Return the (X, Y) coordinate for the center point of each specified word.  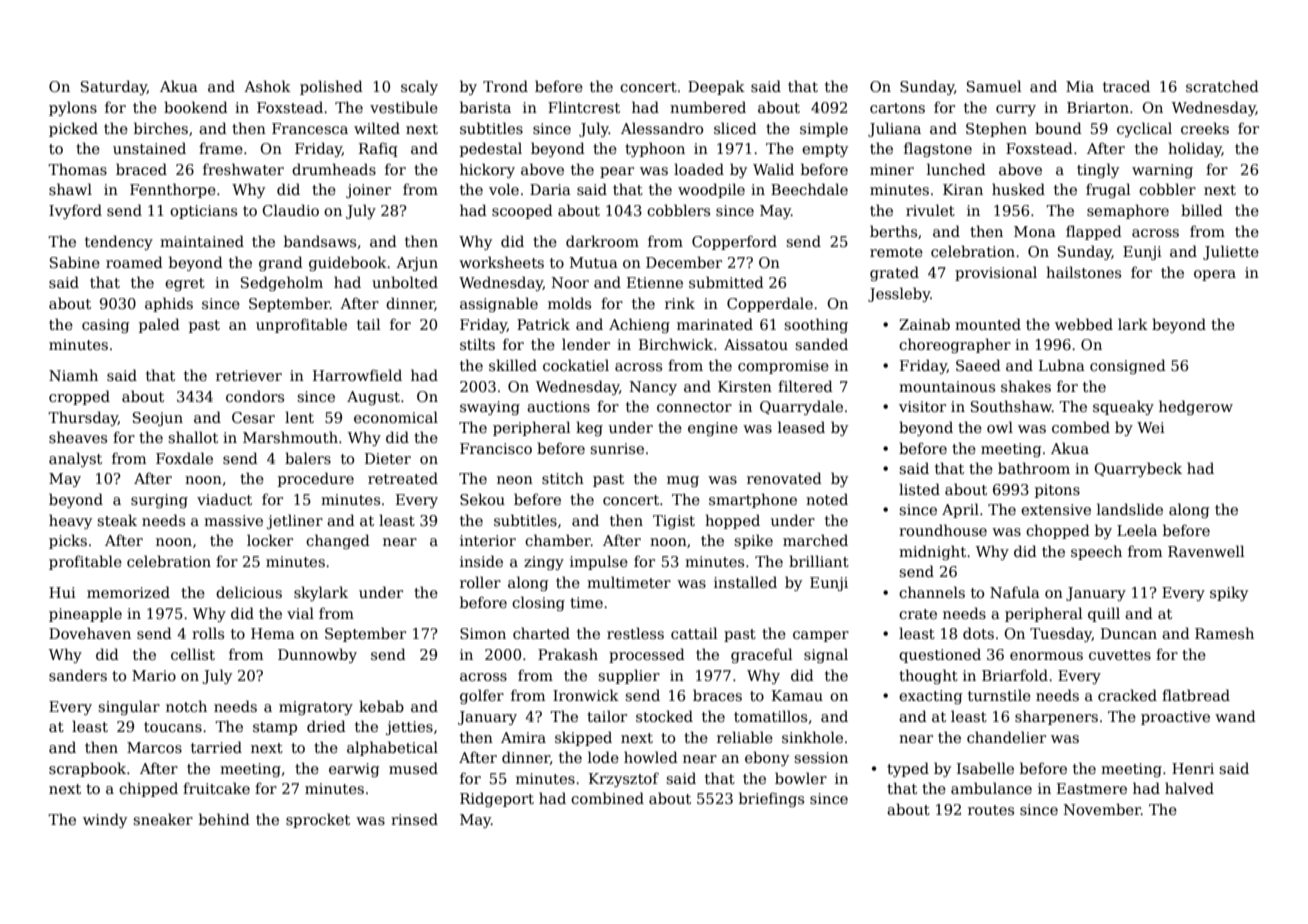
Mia (1080, 86)
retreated (403, 478)
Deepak (716, 87)
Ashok (267, 86)
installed (745, 582)
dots (978, 633)
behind (224, 819)
